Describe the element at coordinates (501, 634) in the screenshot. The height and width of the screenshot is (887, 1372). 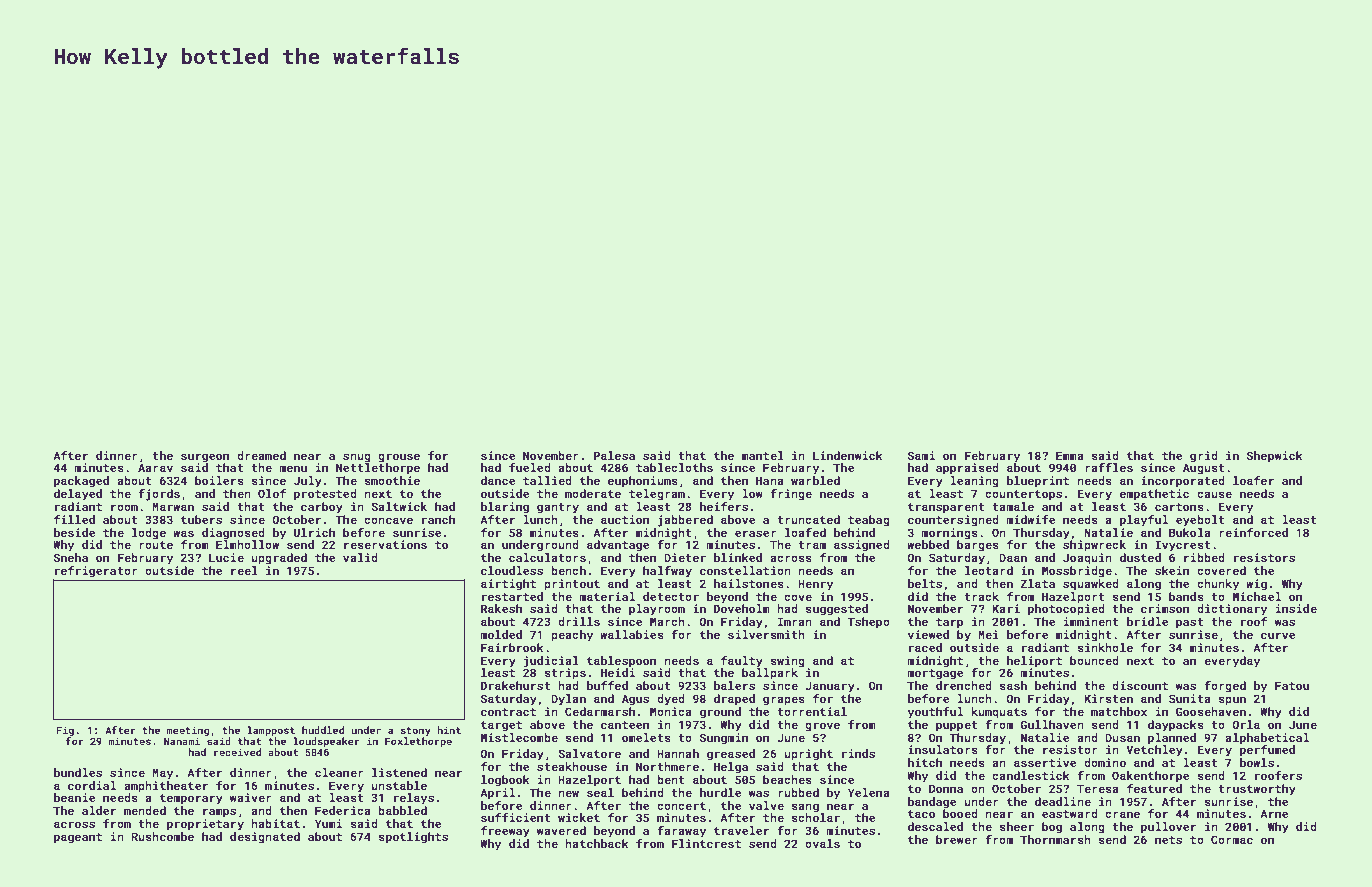
I see `molded` at that location.
